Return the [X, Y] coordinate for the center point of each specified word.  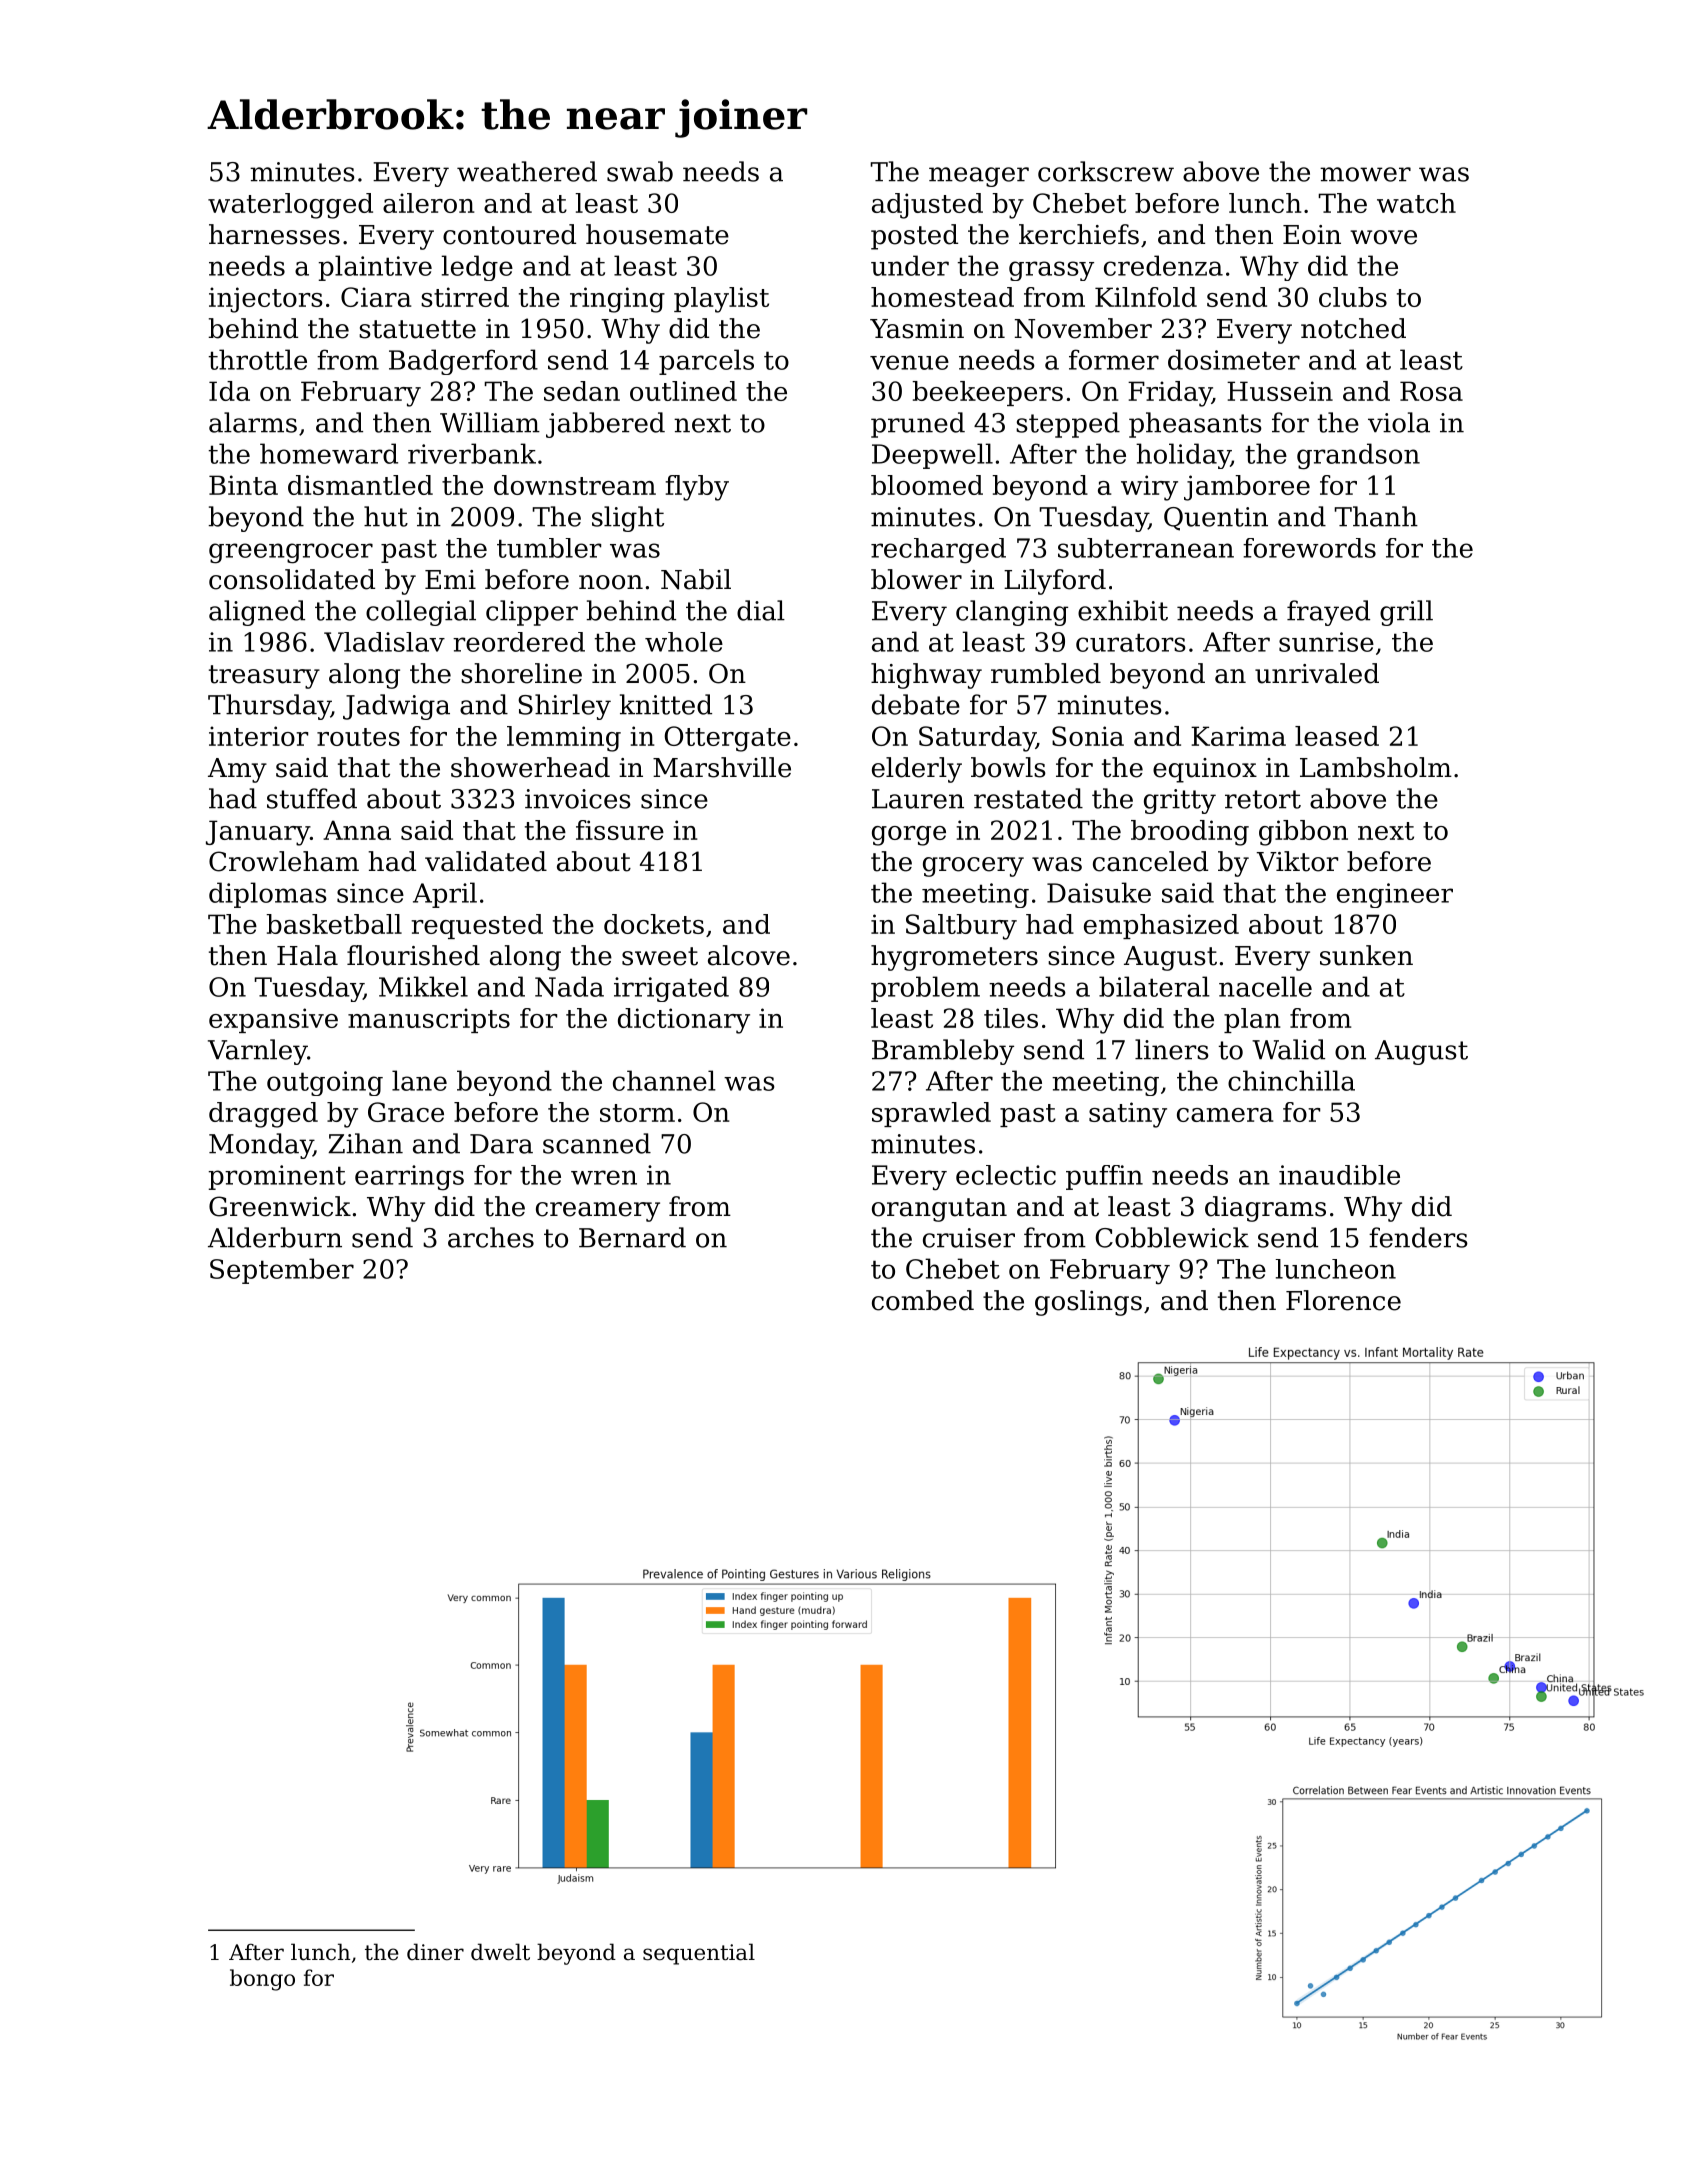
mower [1365, 174]
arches [491, 1237]
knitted [666, 704]
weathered [527, 171]
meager [979, 177]
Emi [450, 579]
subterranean [1146, 548]
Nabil [696, 579]
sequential [699, 1954]
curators [1131, 642]
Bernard [632, 1237]
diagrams [1265, 1209]
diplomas [268, 895]
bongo [262, 1980]
